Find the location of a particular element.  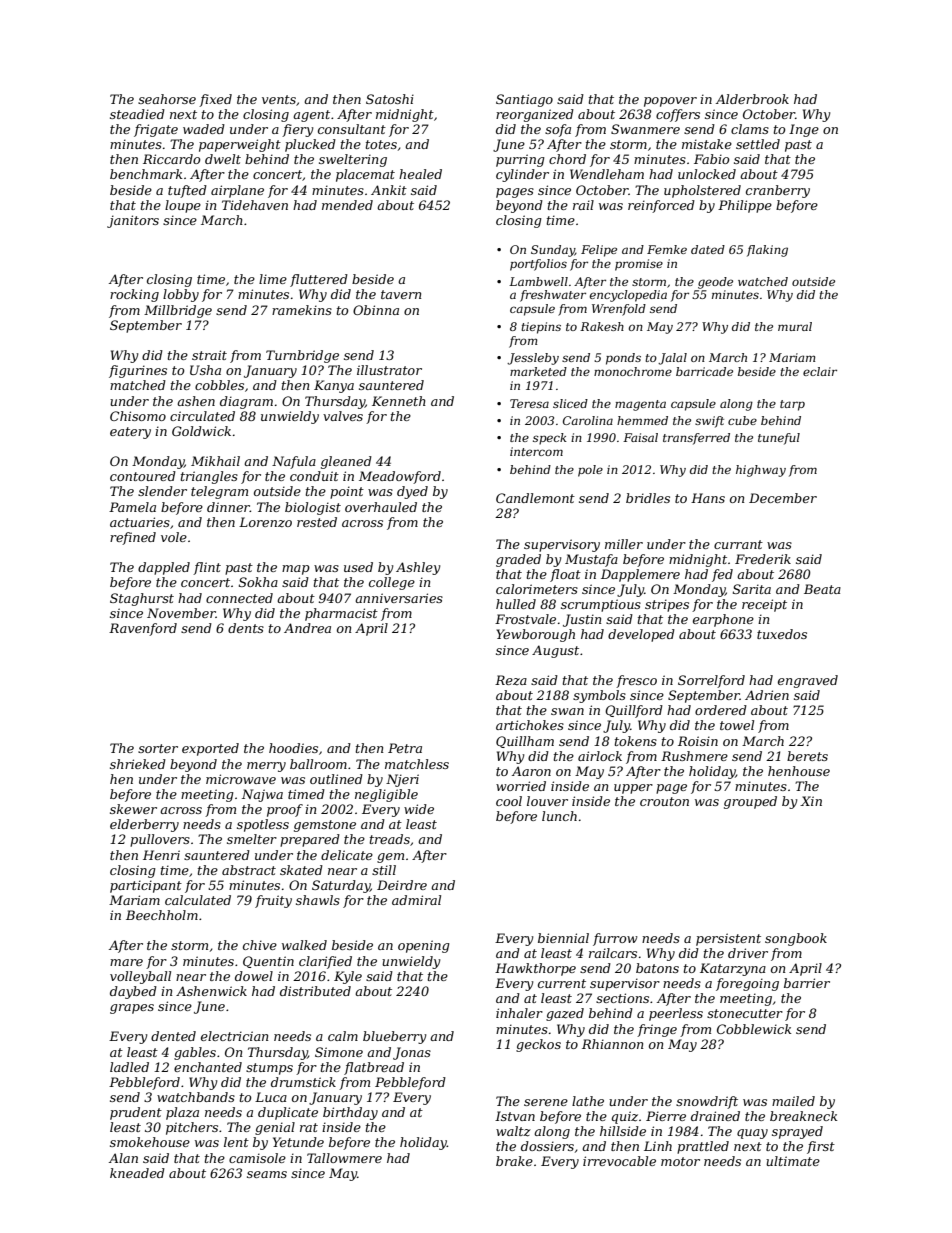

Candlemont is located at coordinates (535, 498).
